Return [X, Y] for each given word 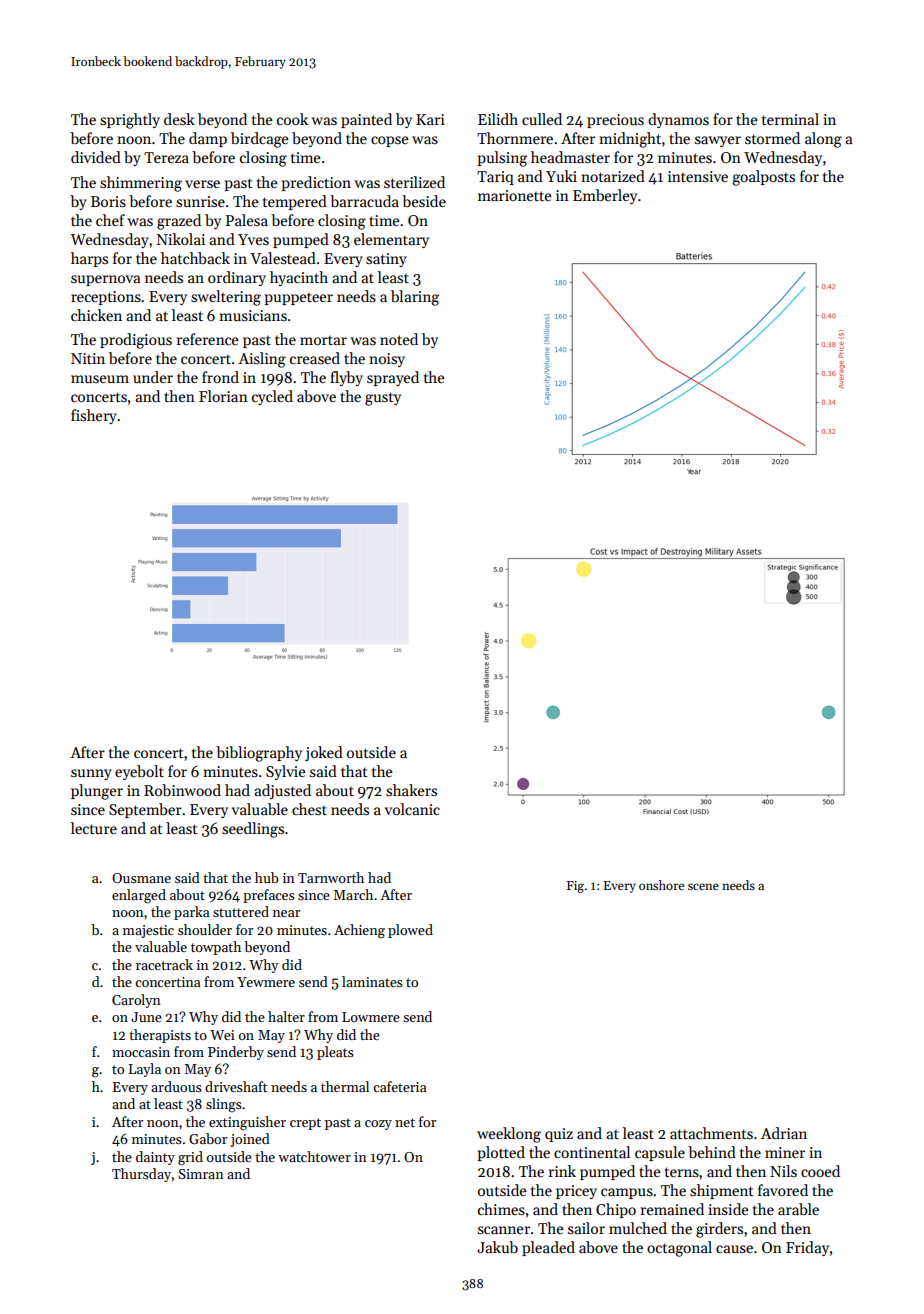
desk [179, 119]
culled [542, 119]
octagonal [679, 1249]
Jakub [497, 1247]
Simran [201, 1174]
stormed [772, 138]
